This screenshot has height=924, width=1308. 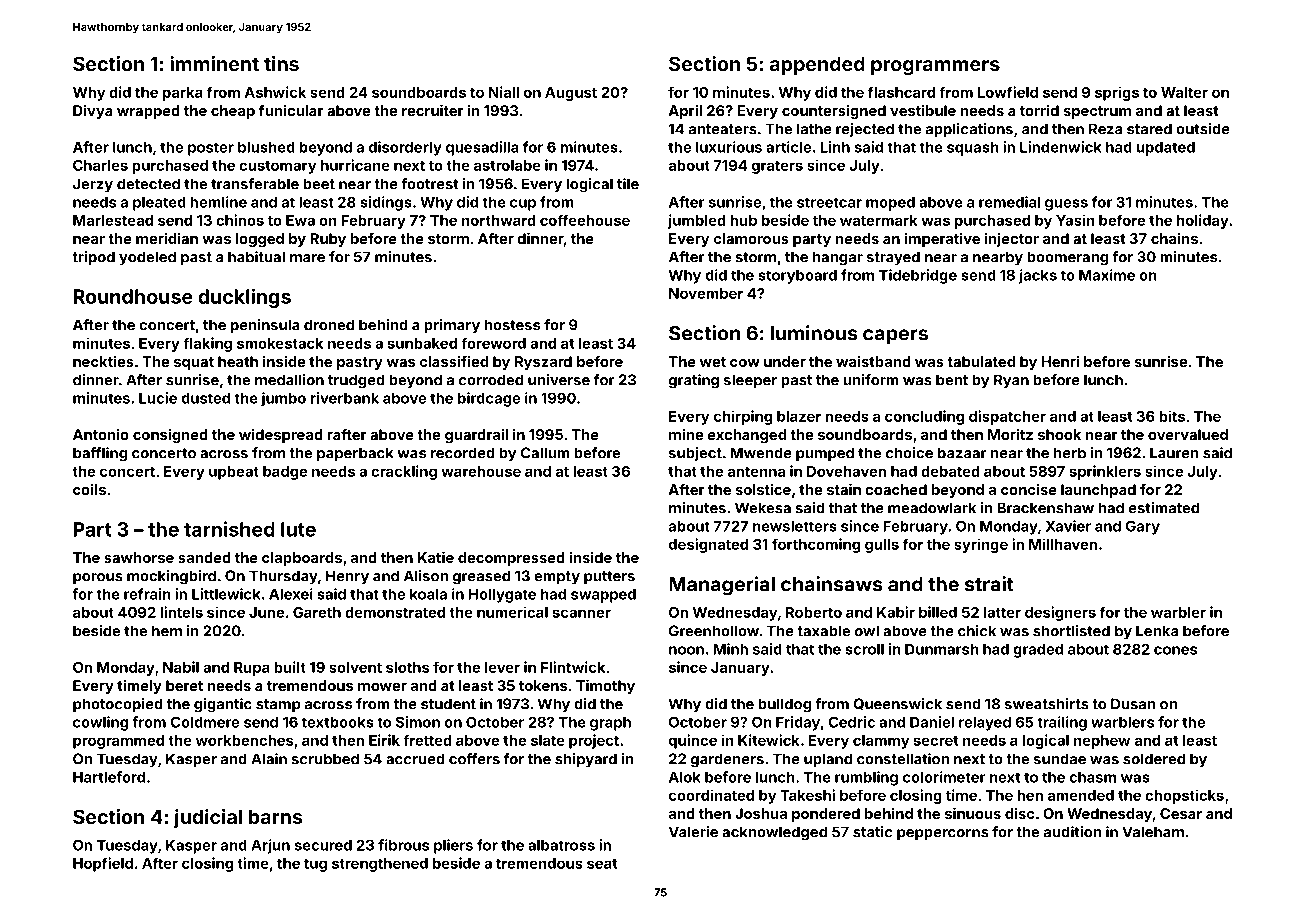 What do you see at coordinates (265, 326) in the screenshot?
I see `peninsula` at bounding box center [265, 326].
